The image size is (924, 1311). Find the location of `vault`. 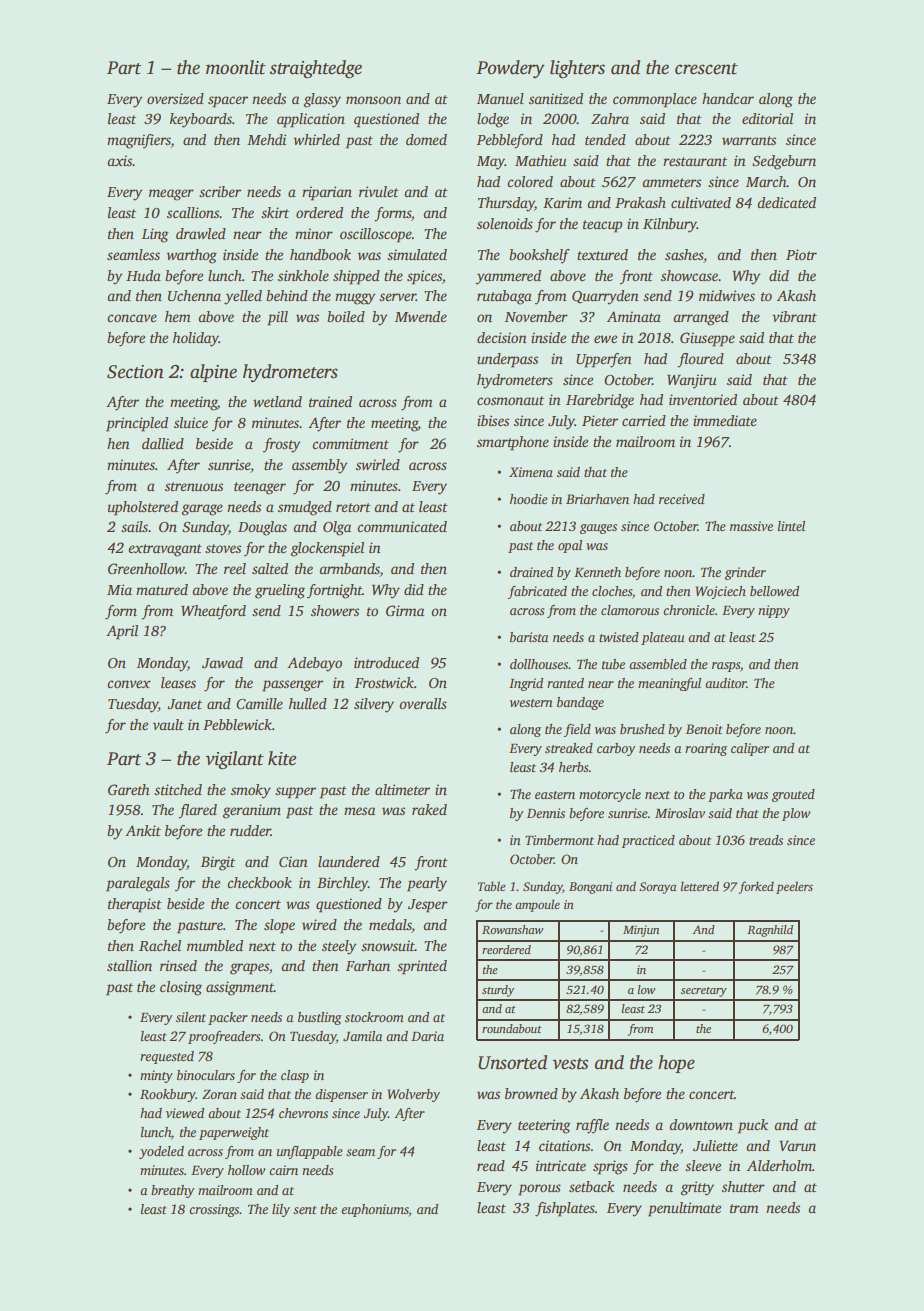

vault is located at coordinates (168, 724).
